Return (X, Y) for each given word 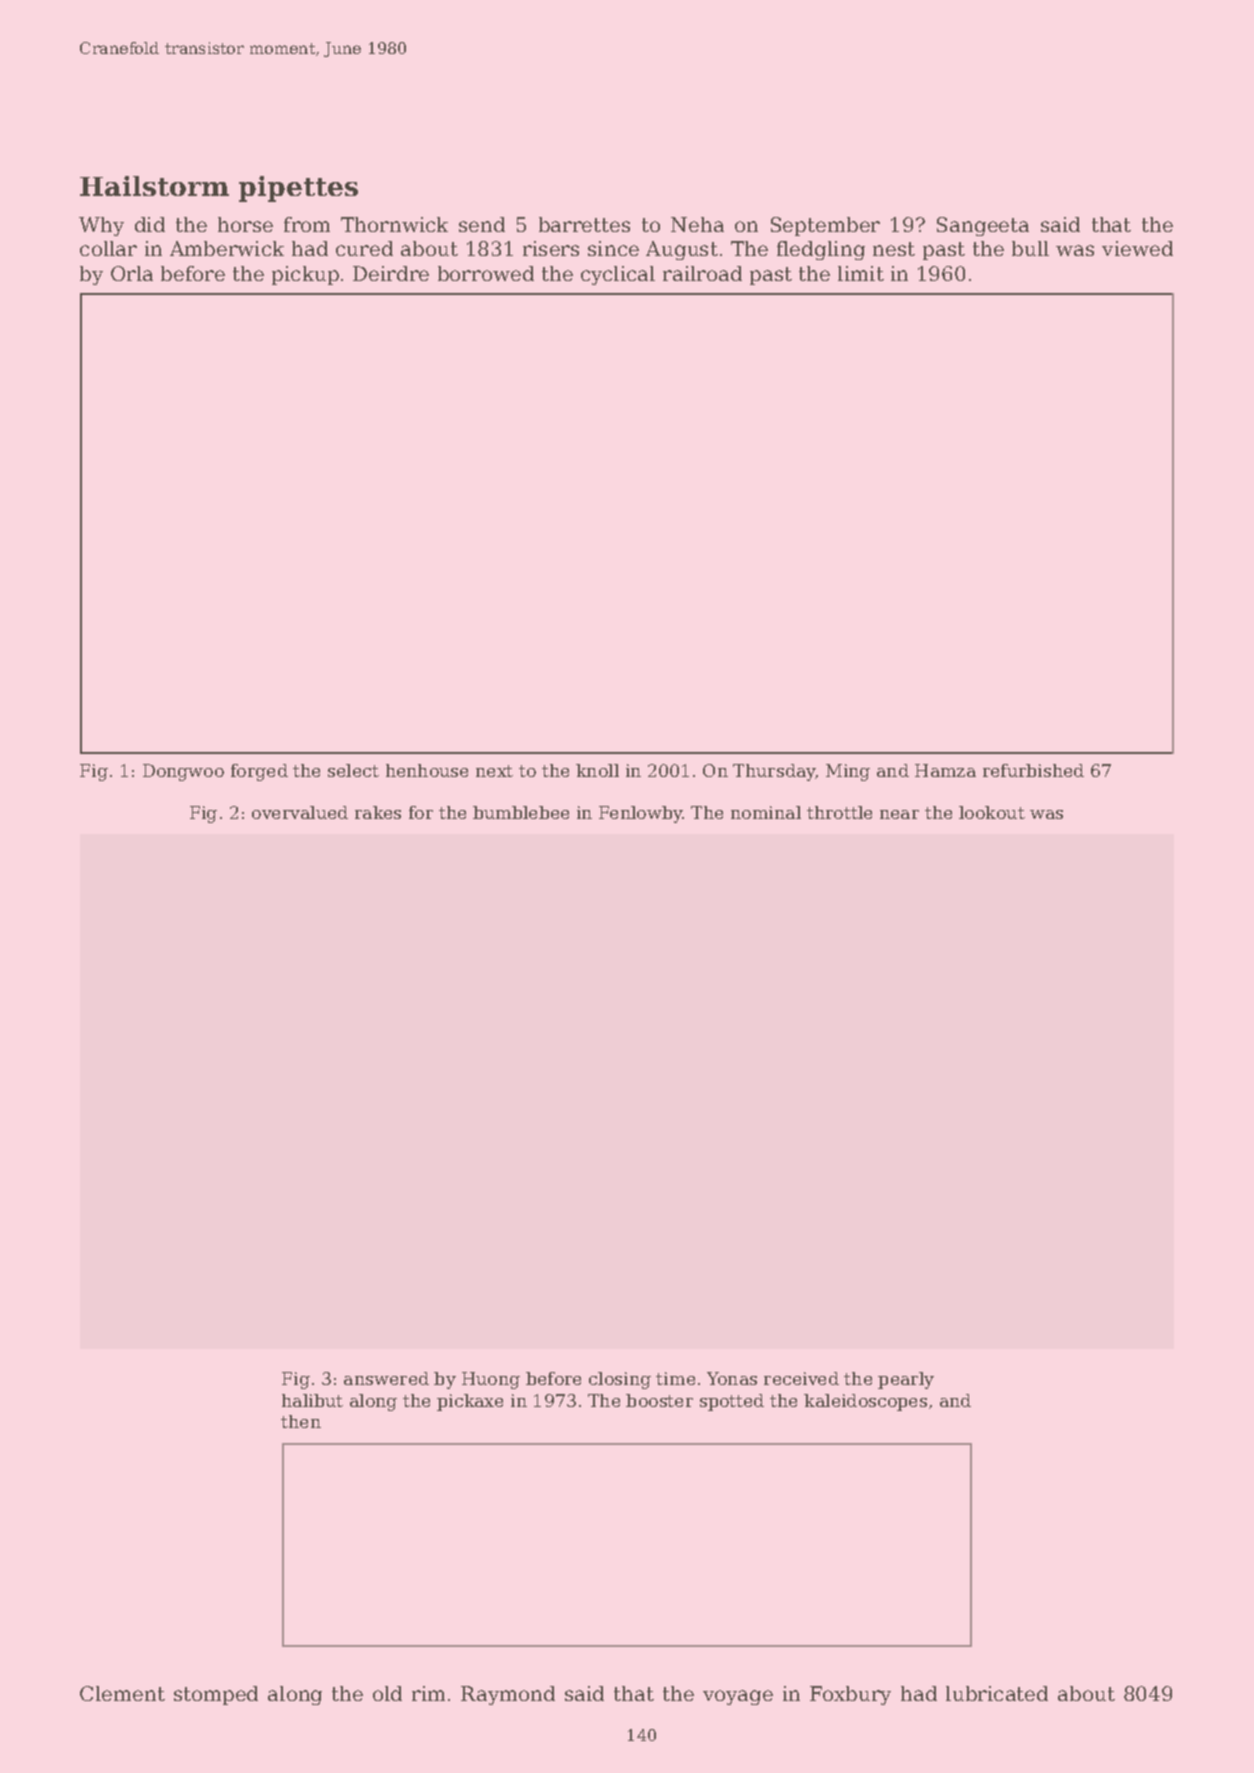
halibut (312, 1400)
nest (894, 249)
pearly (906, 1380)
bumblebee (521, 812)
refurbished (1033, 770)
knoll (597, 770)
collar (108, 248)
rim (428, 1693)
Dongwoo (183, 772)
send (482, 224)
